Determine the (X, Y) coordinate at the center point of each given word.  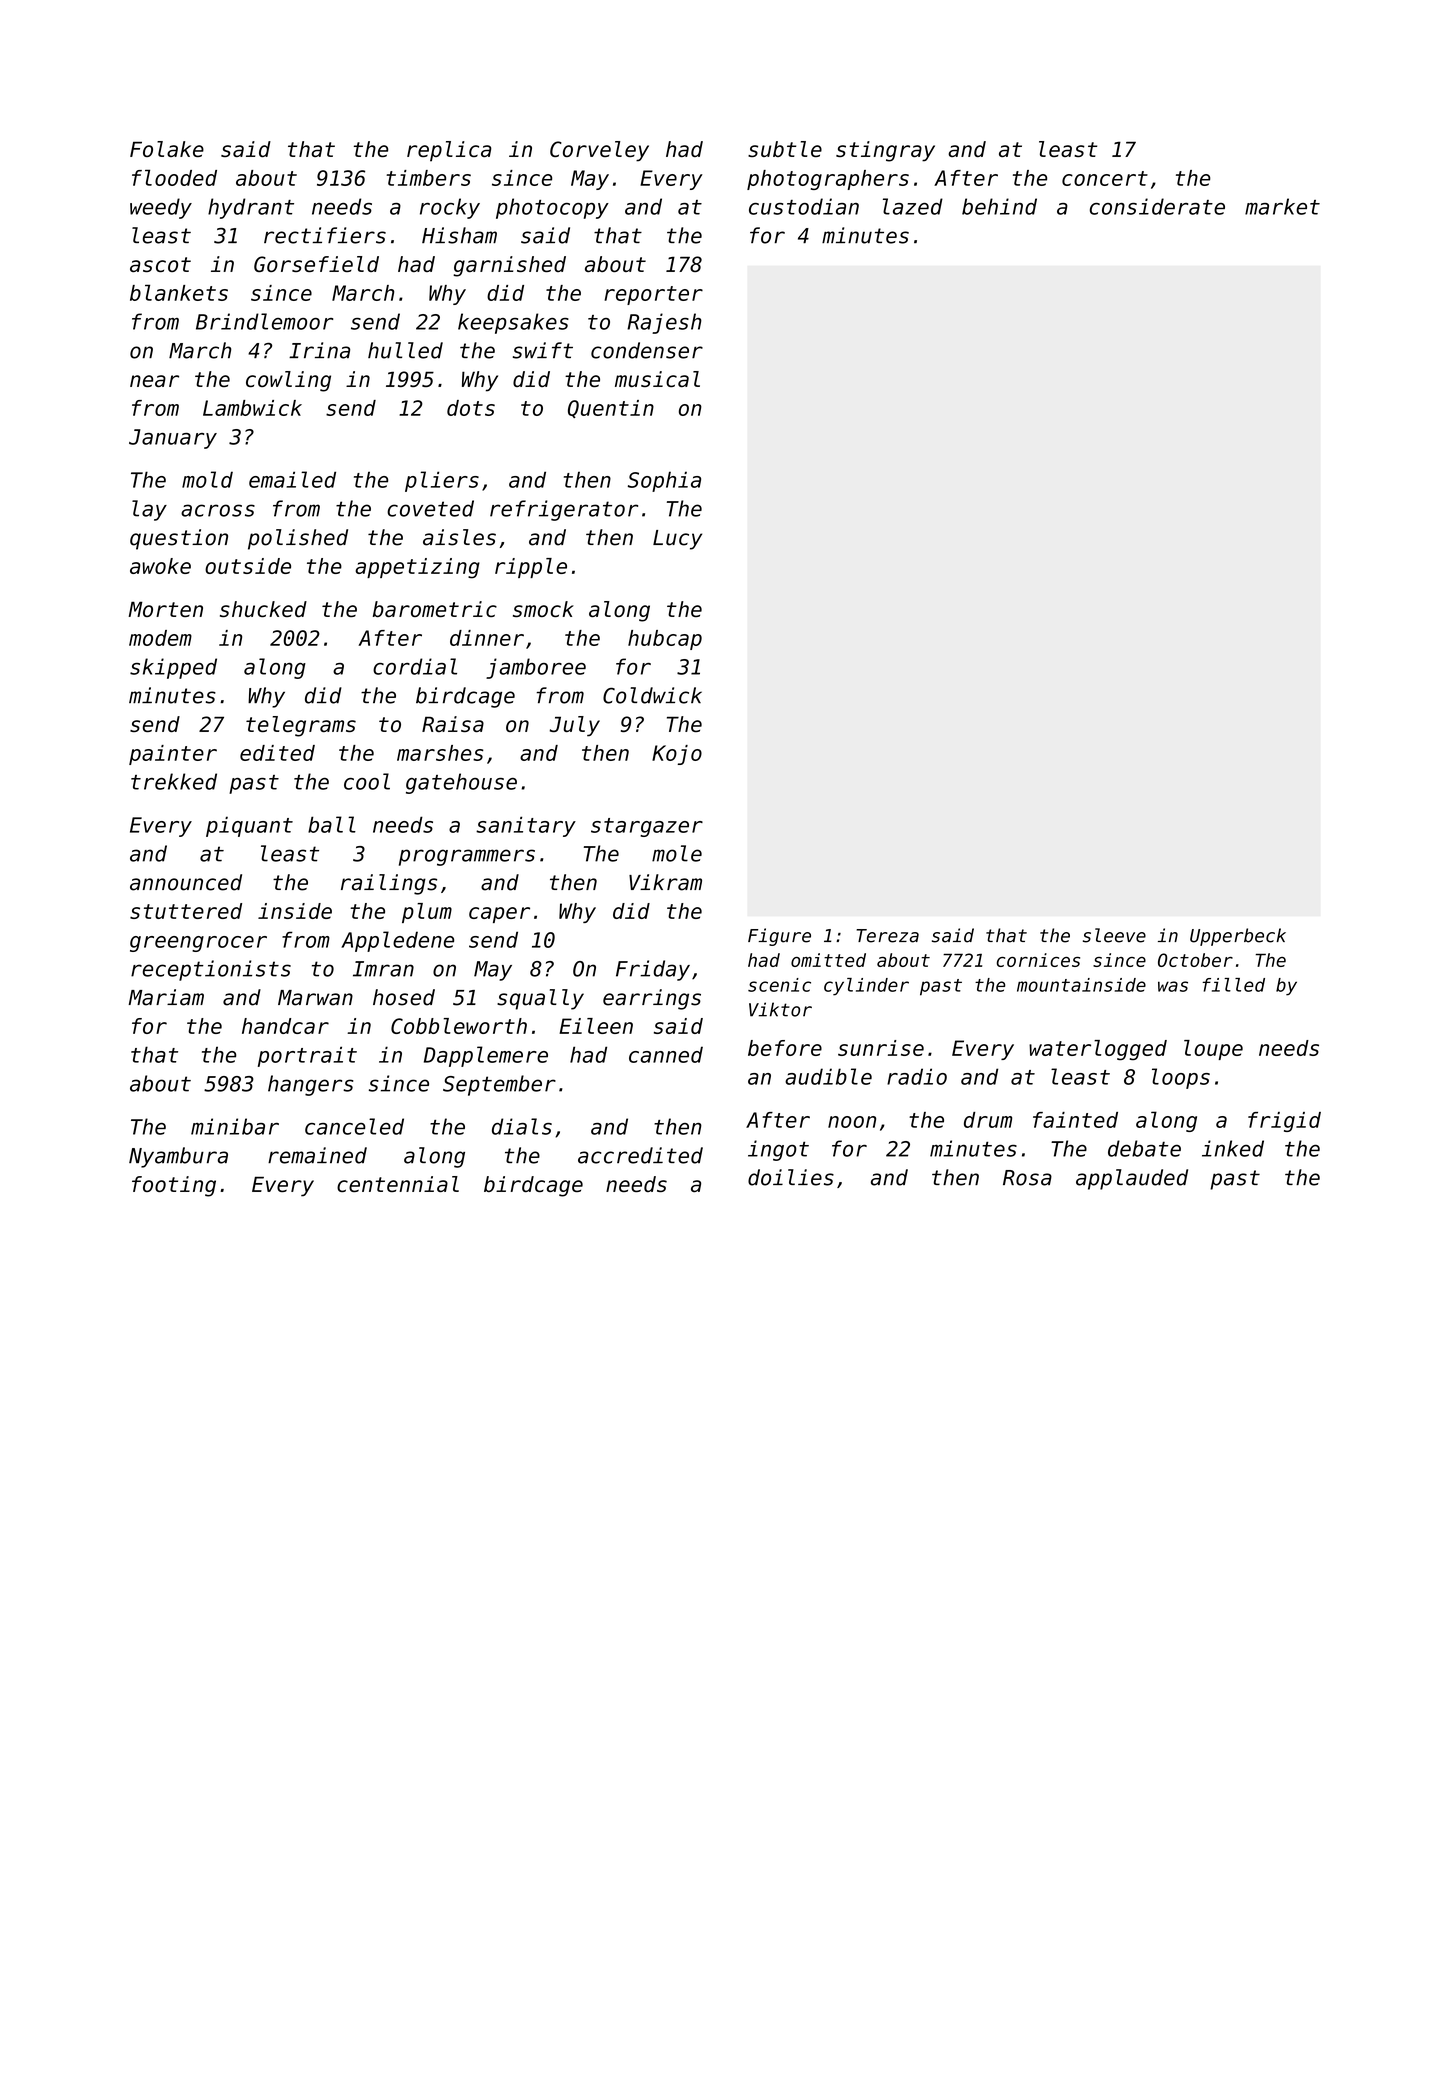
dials (522, 1126)
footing (174, 1186)
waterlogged (1098, 1050)
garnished (509, 266)
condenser (647, 350)
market (1282, 206)
